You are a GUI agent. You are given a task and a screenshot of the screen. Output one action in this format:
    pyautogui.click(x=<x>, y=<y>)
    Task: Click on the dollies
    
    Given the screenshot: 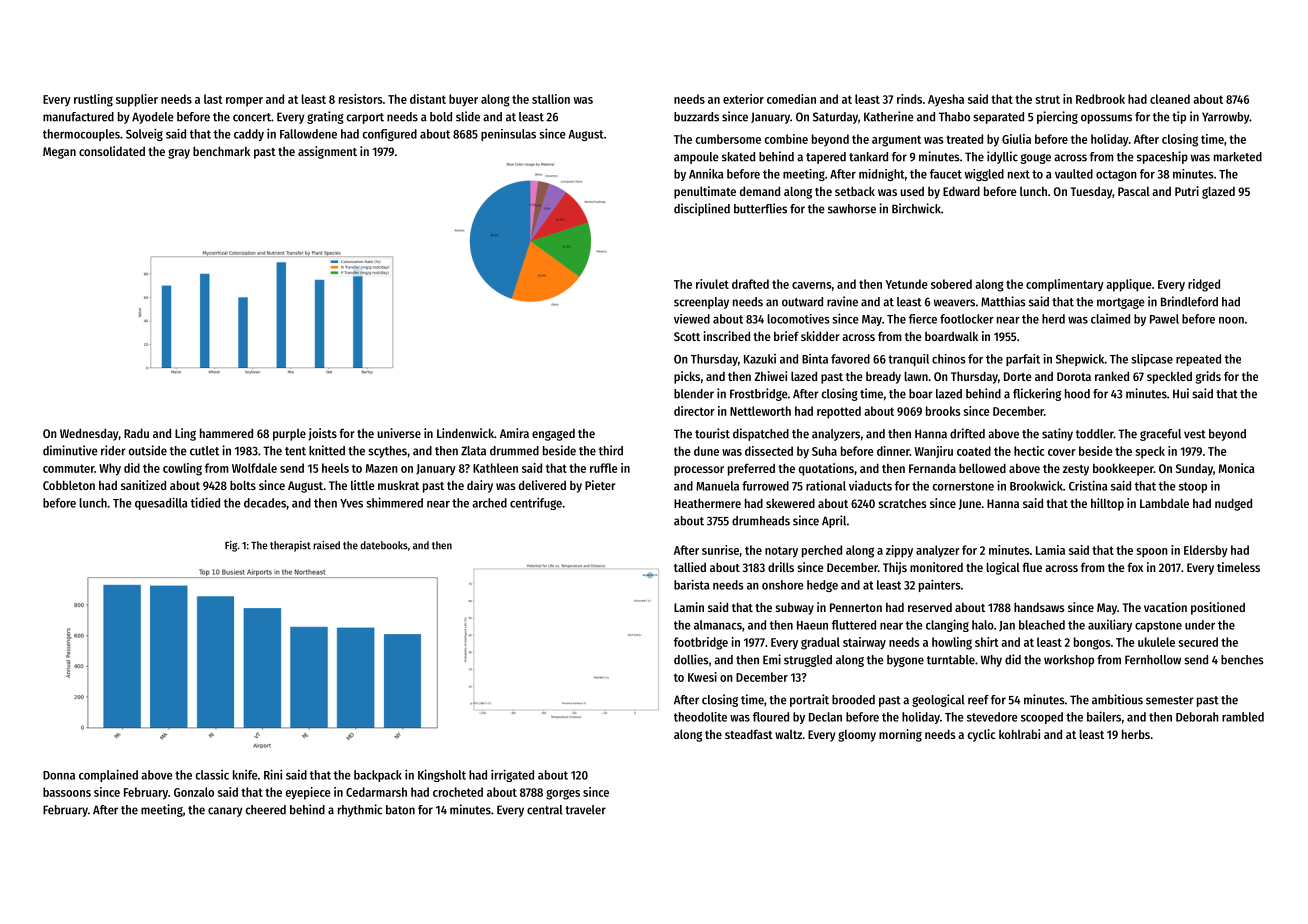 What is the action you would take?
    pyautogui.click(x=691, y=659)
